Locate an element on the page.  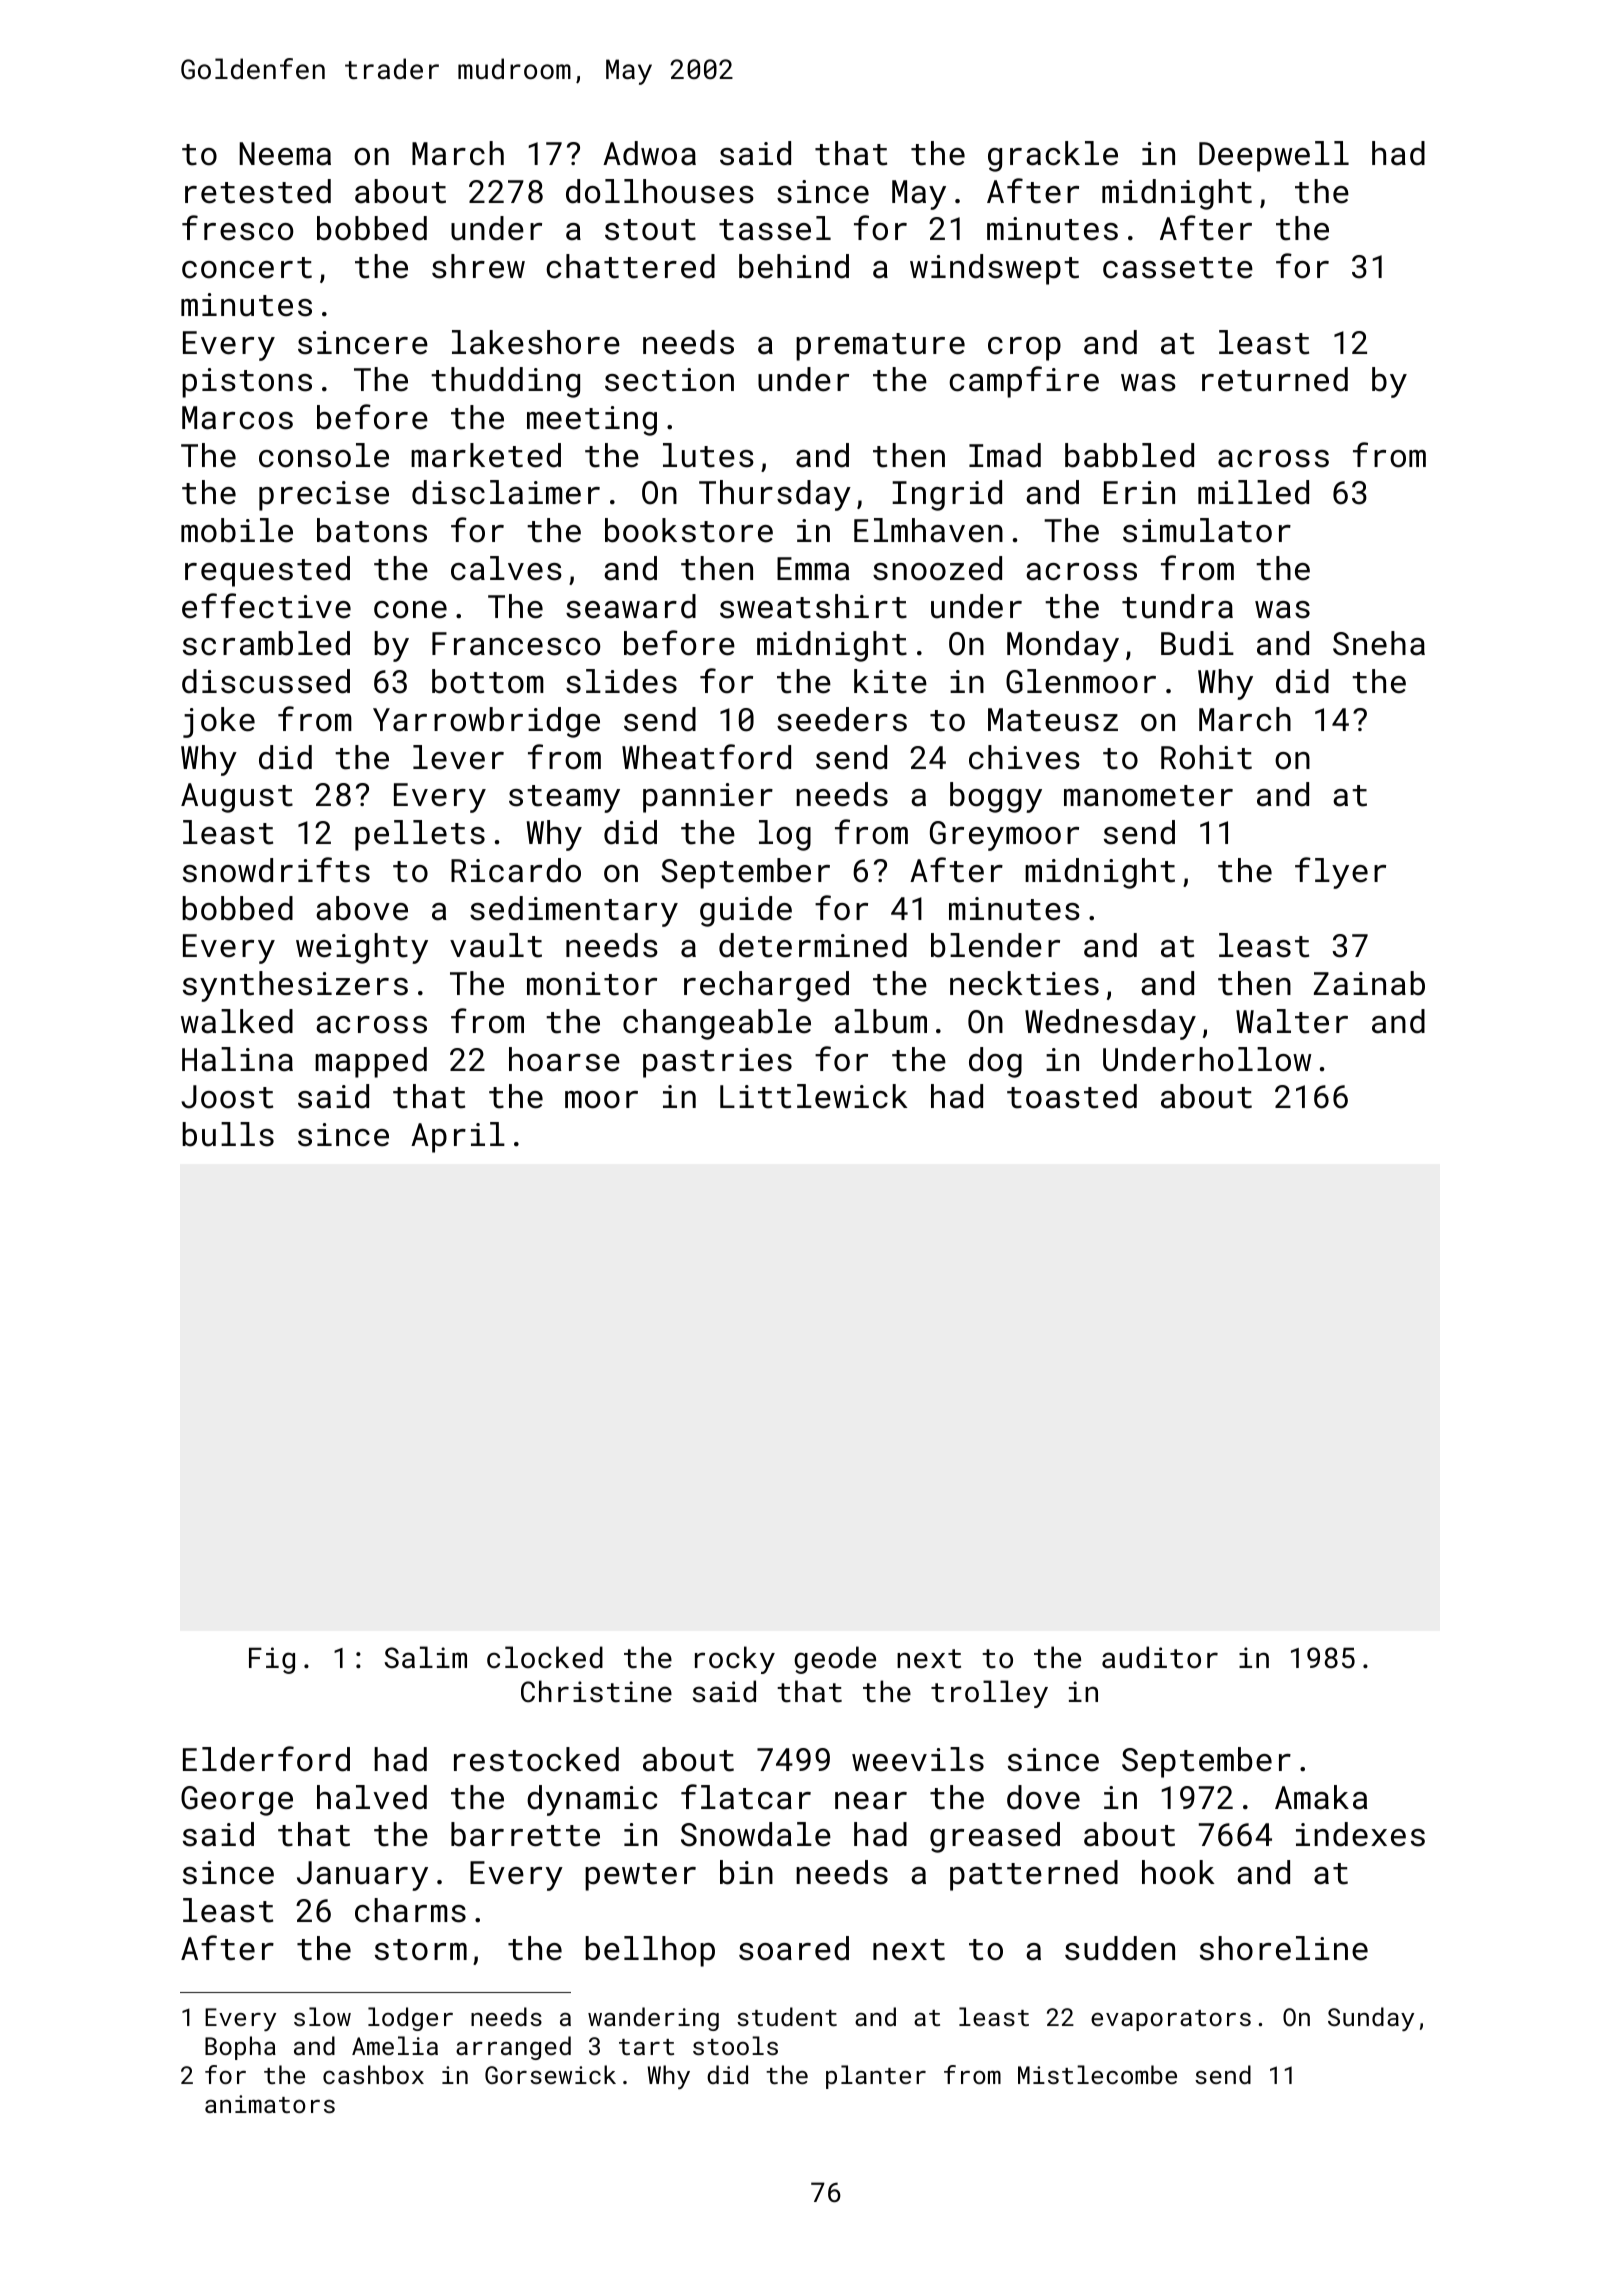
Ricardo is located at coordinates (516, 870).
